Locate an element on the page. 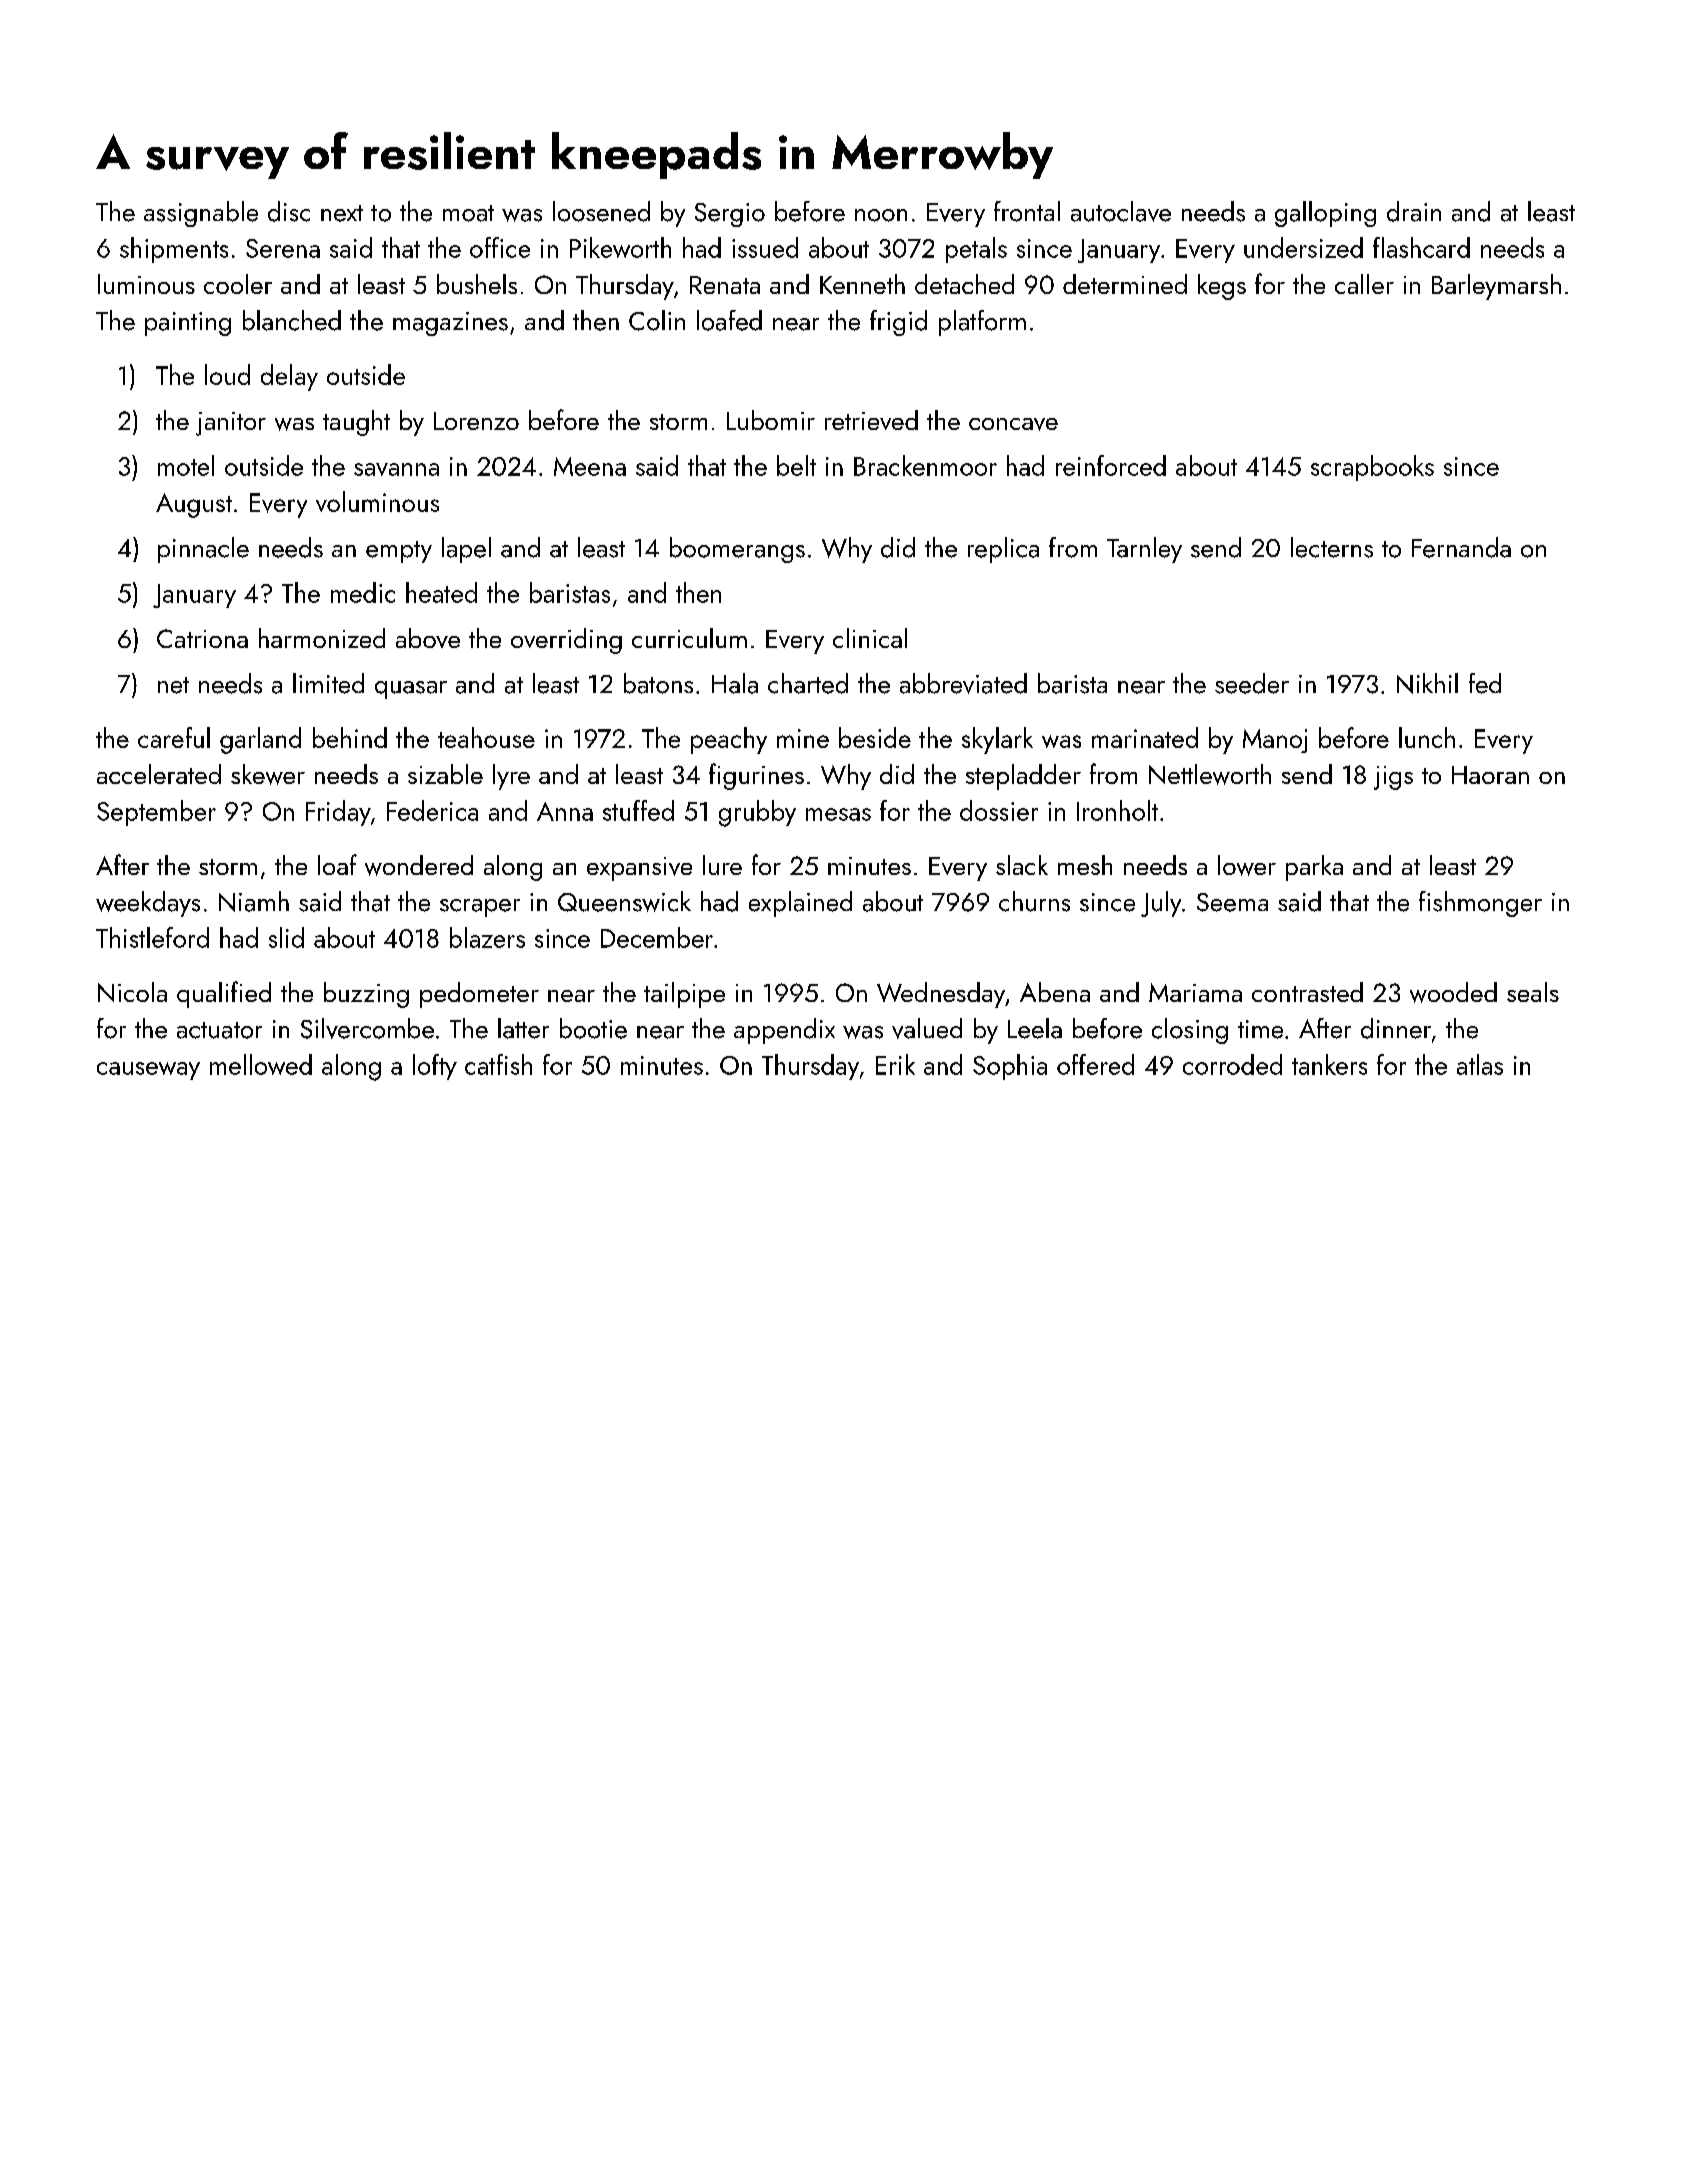  Thistleford is located at coordinates (152, 937).
